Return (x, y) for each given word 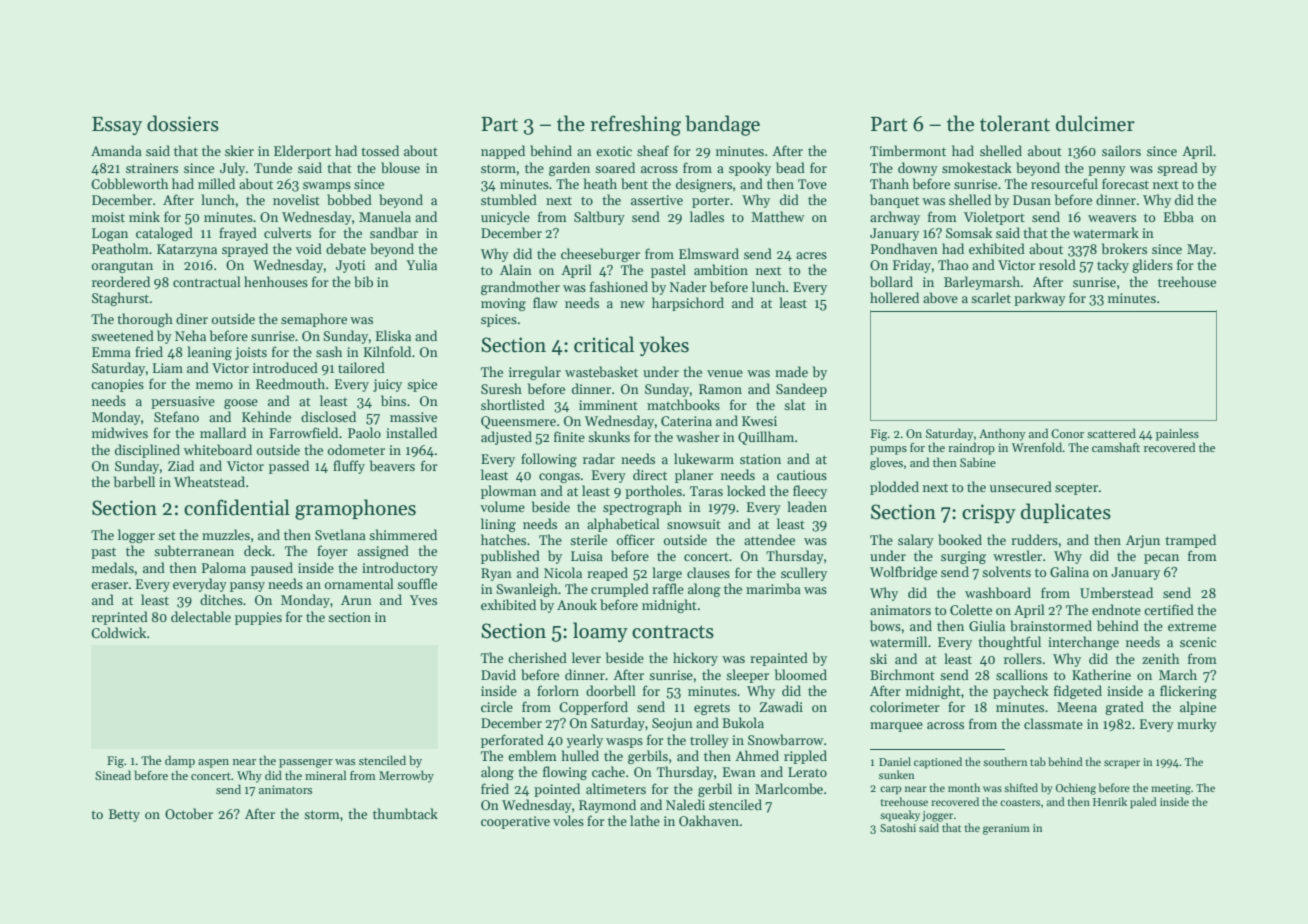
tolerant (1015, 123)
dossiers (183, 123)
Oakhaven (709, 820)
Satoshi (898, 827)
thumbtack (405, 813)
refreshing (635, 125)
